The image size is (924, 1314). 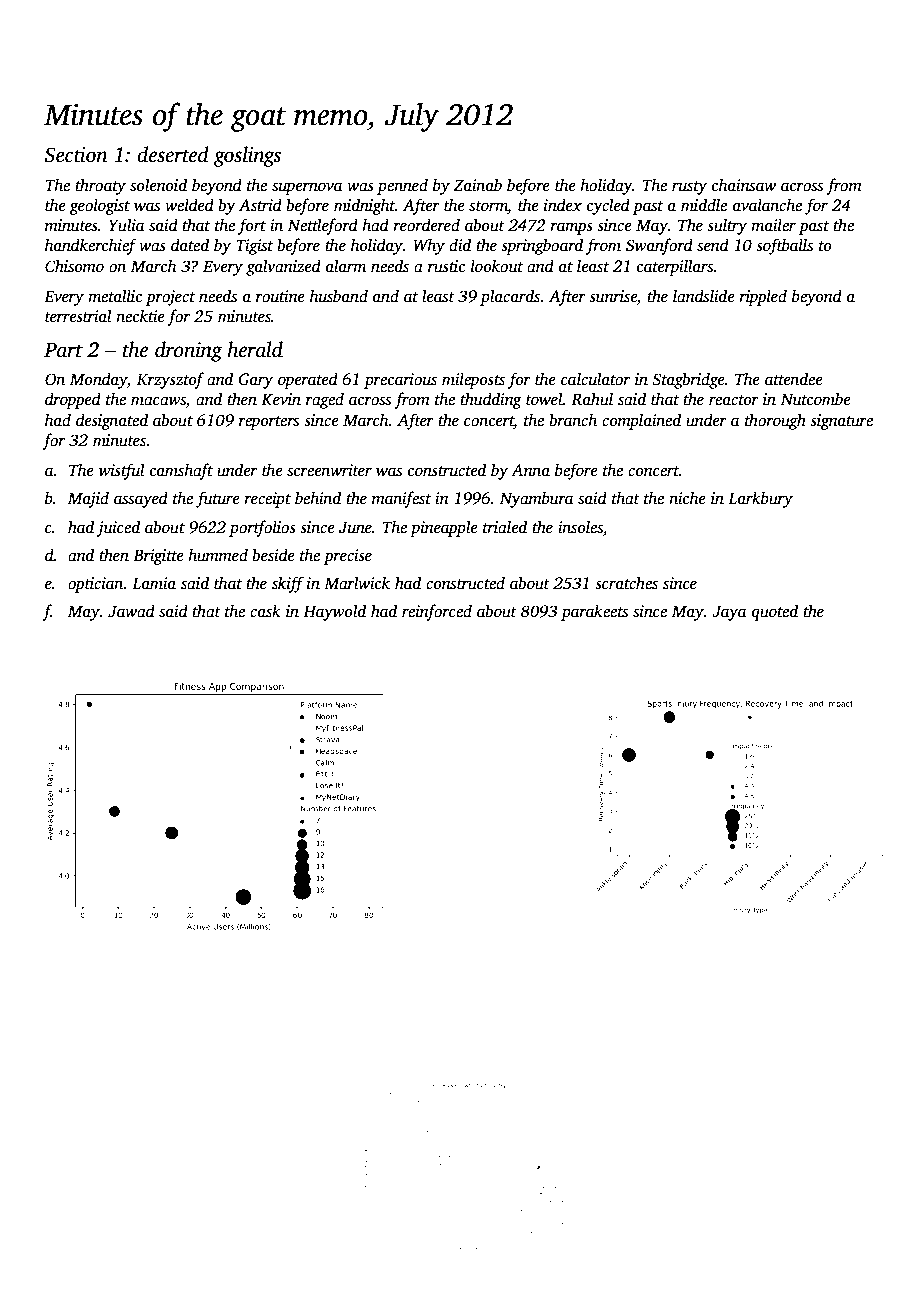 What do you see at coordinates (784, 246) in the screenshot?
I see `softballs` at bounding box center [784, 246].
